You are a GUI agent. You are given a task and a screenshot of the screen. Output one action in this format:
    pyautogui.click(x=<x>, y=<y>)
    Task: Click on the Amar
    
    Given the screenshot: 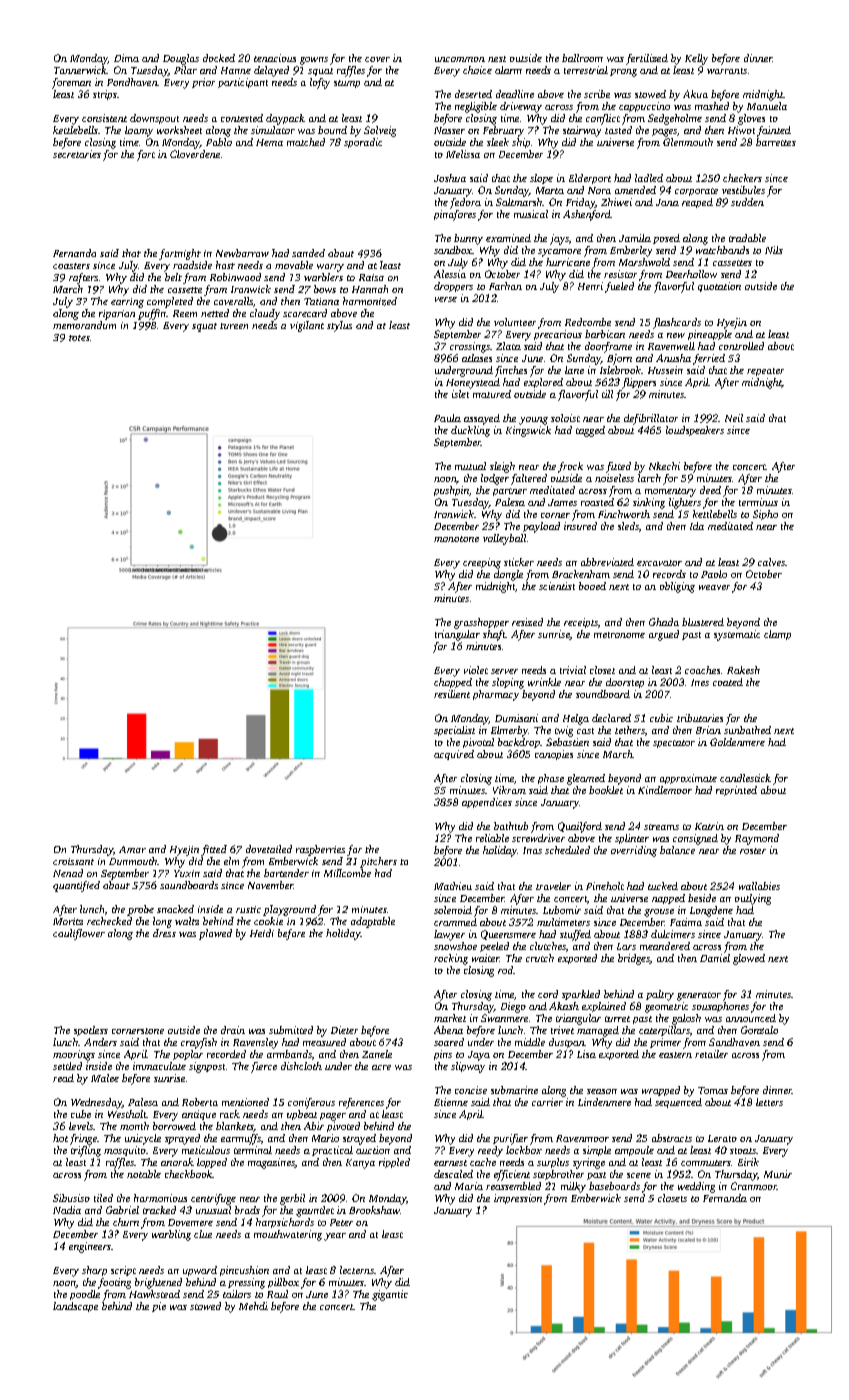 What is the action you would take?
    pyautogui.click(x=132, y=849)
